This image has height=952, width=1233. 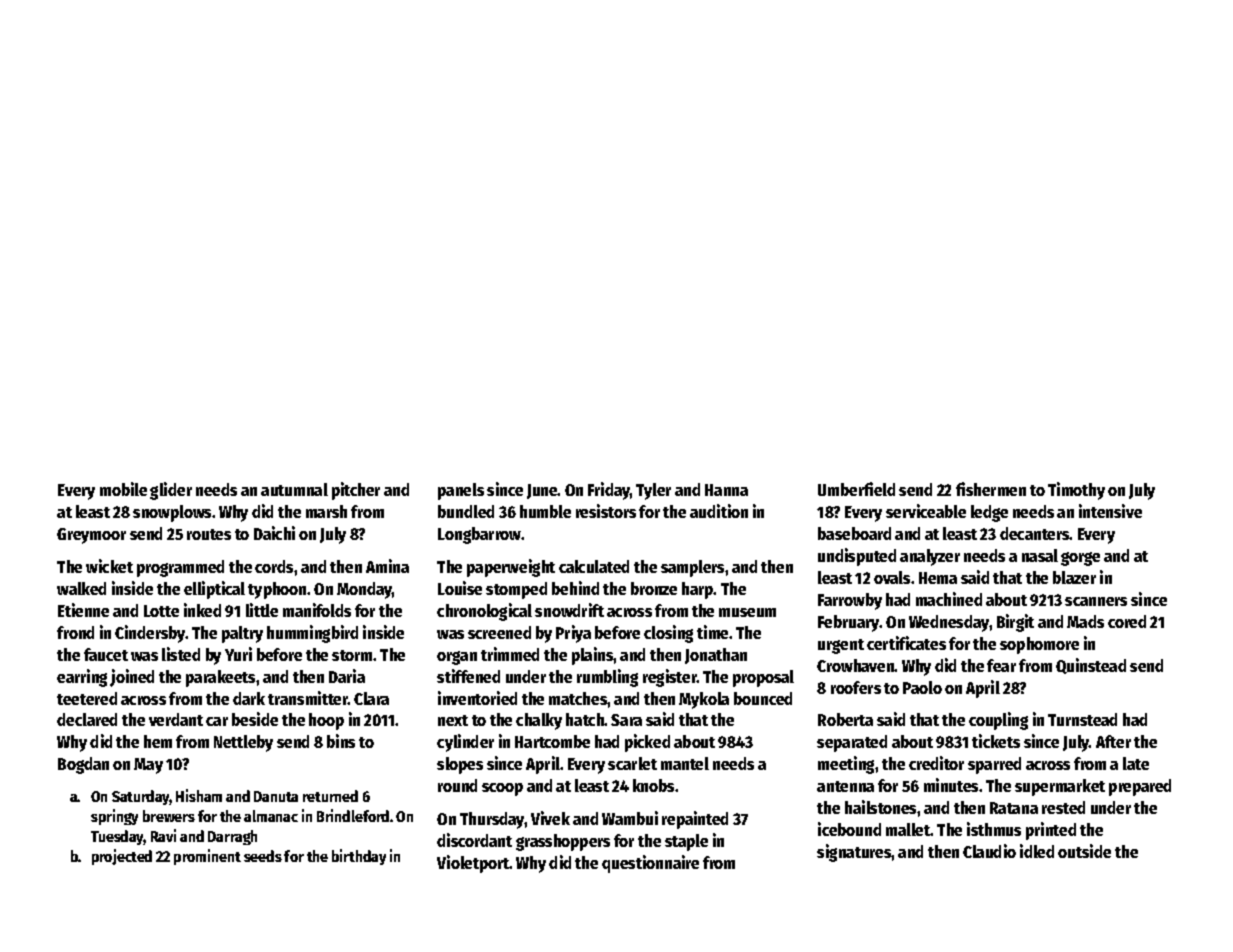 What do you see at coordinates (123, 489) in the image?
I see `mobile` at bounding box center [123, 489].
